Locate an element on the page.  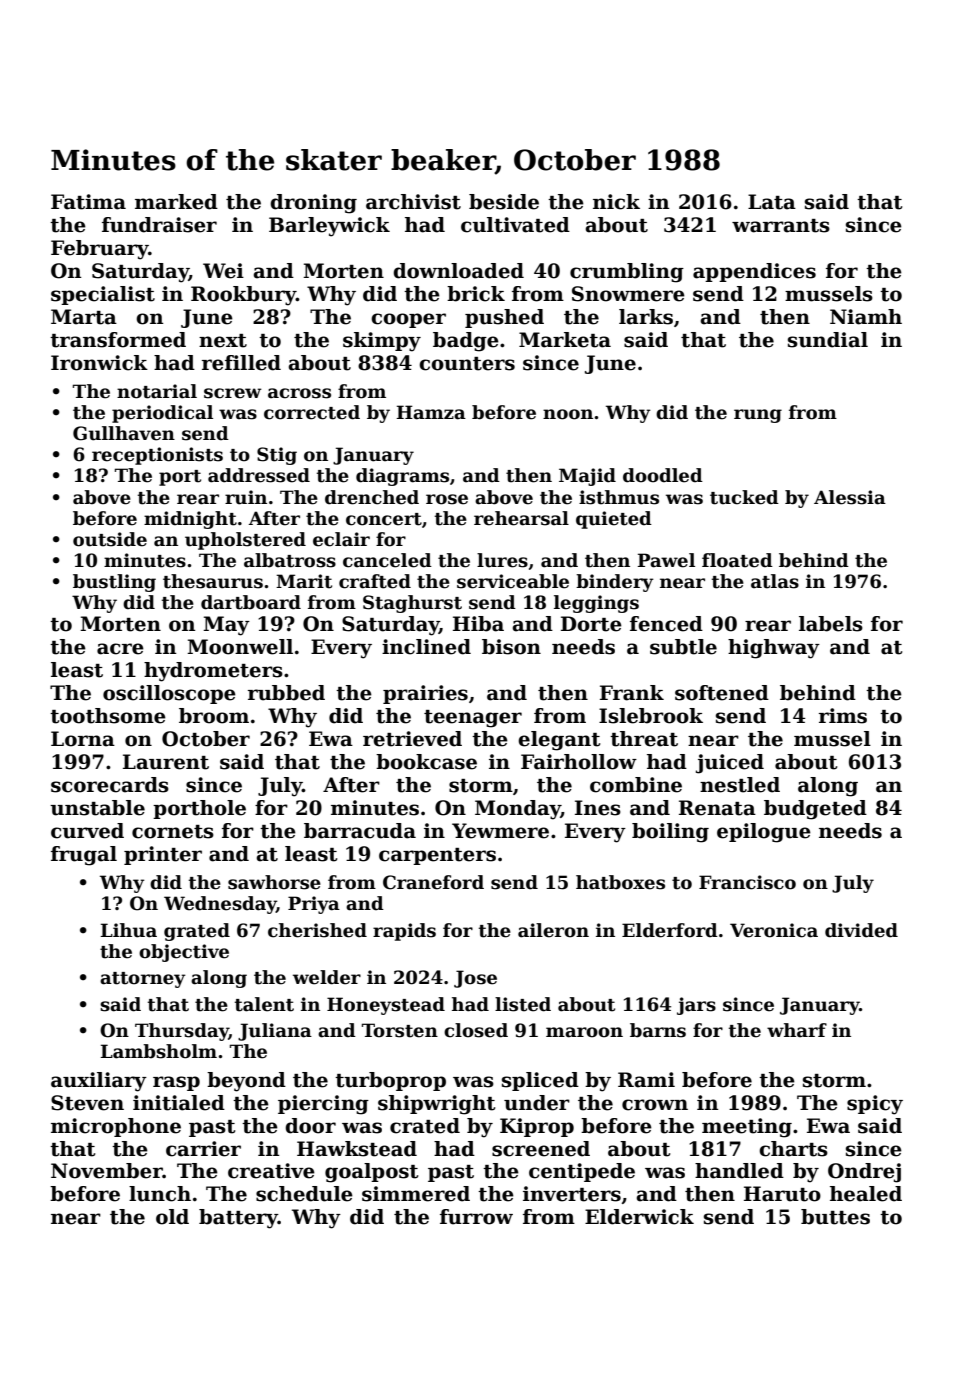
old is located at coordinates (172, 1217).
